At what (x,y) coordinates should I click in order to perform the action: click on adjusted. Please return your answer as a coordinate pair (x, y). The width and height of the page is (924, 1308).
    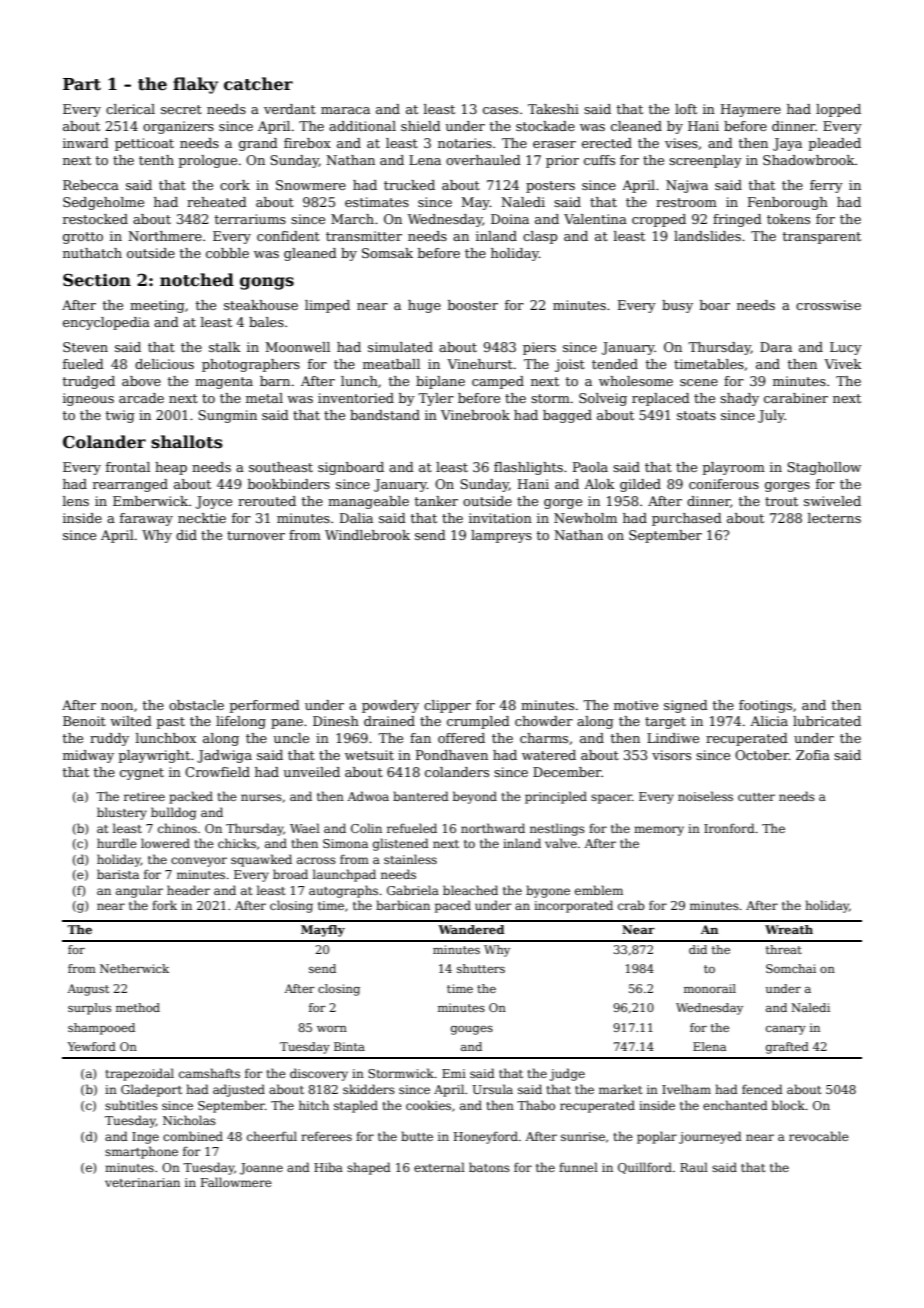
    Looking at the image, I should click on (239, 1090).
